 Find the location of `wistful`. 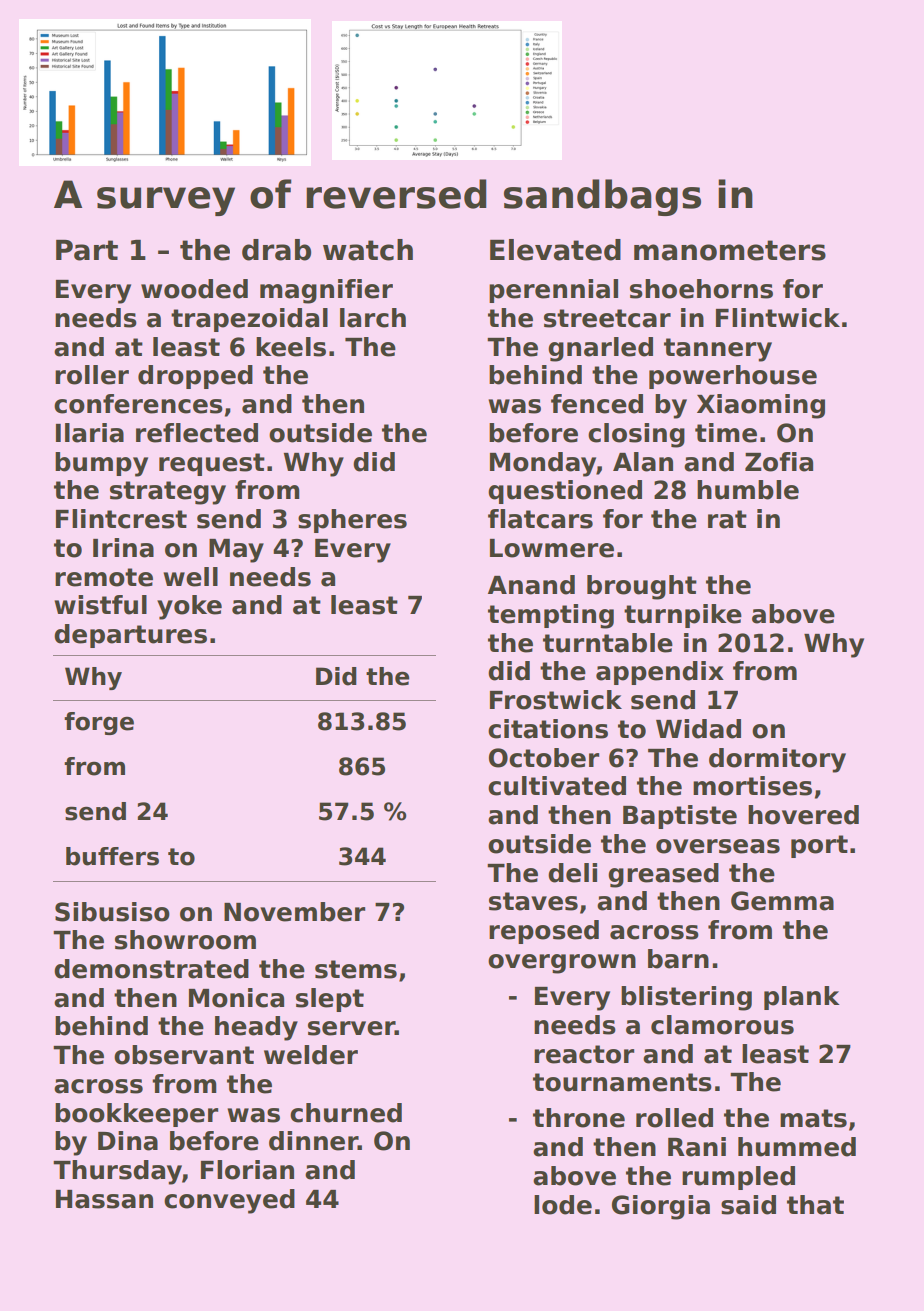

wistful is located at coordinates (100, 605).
